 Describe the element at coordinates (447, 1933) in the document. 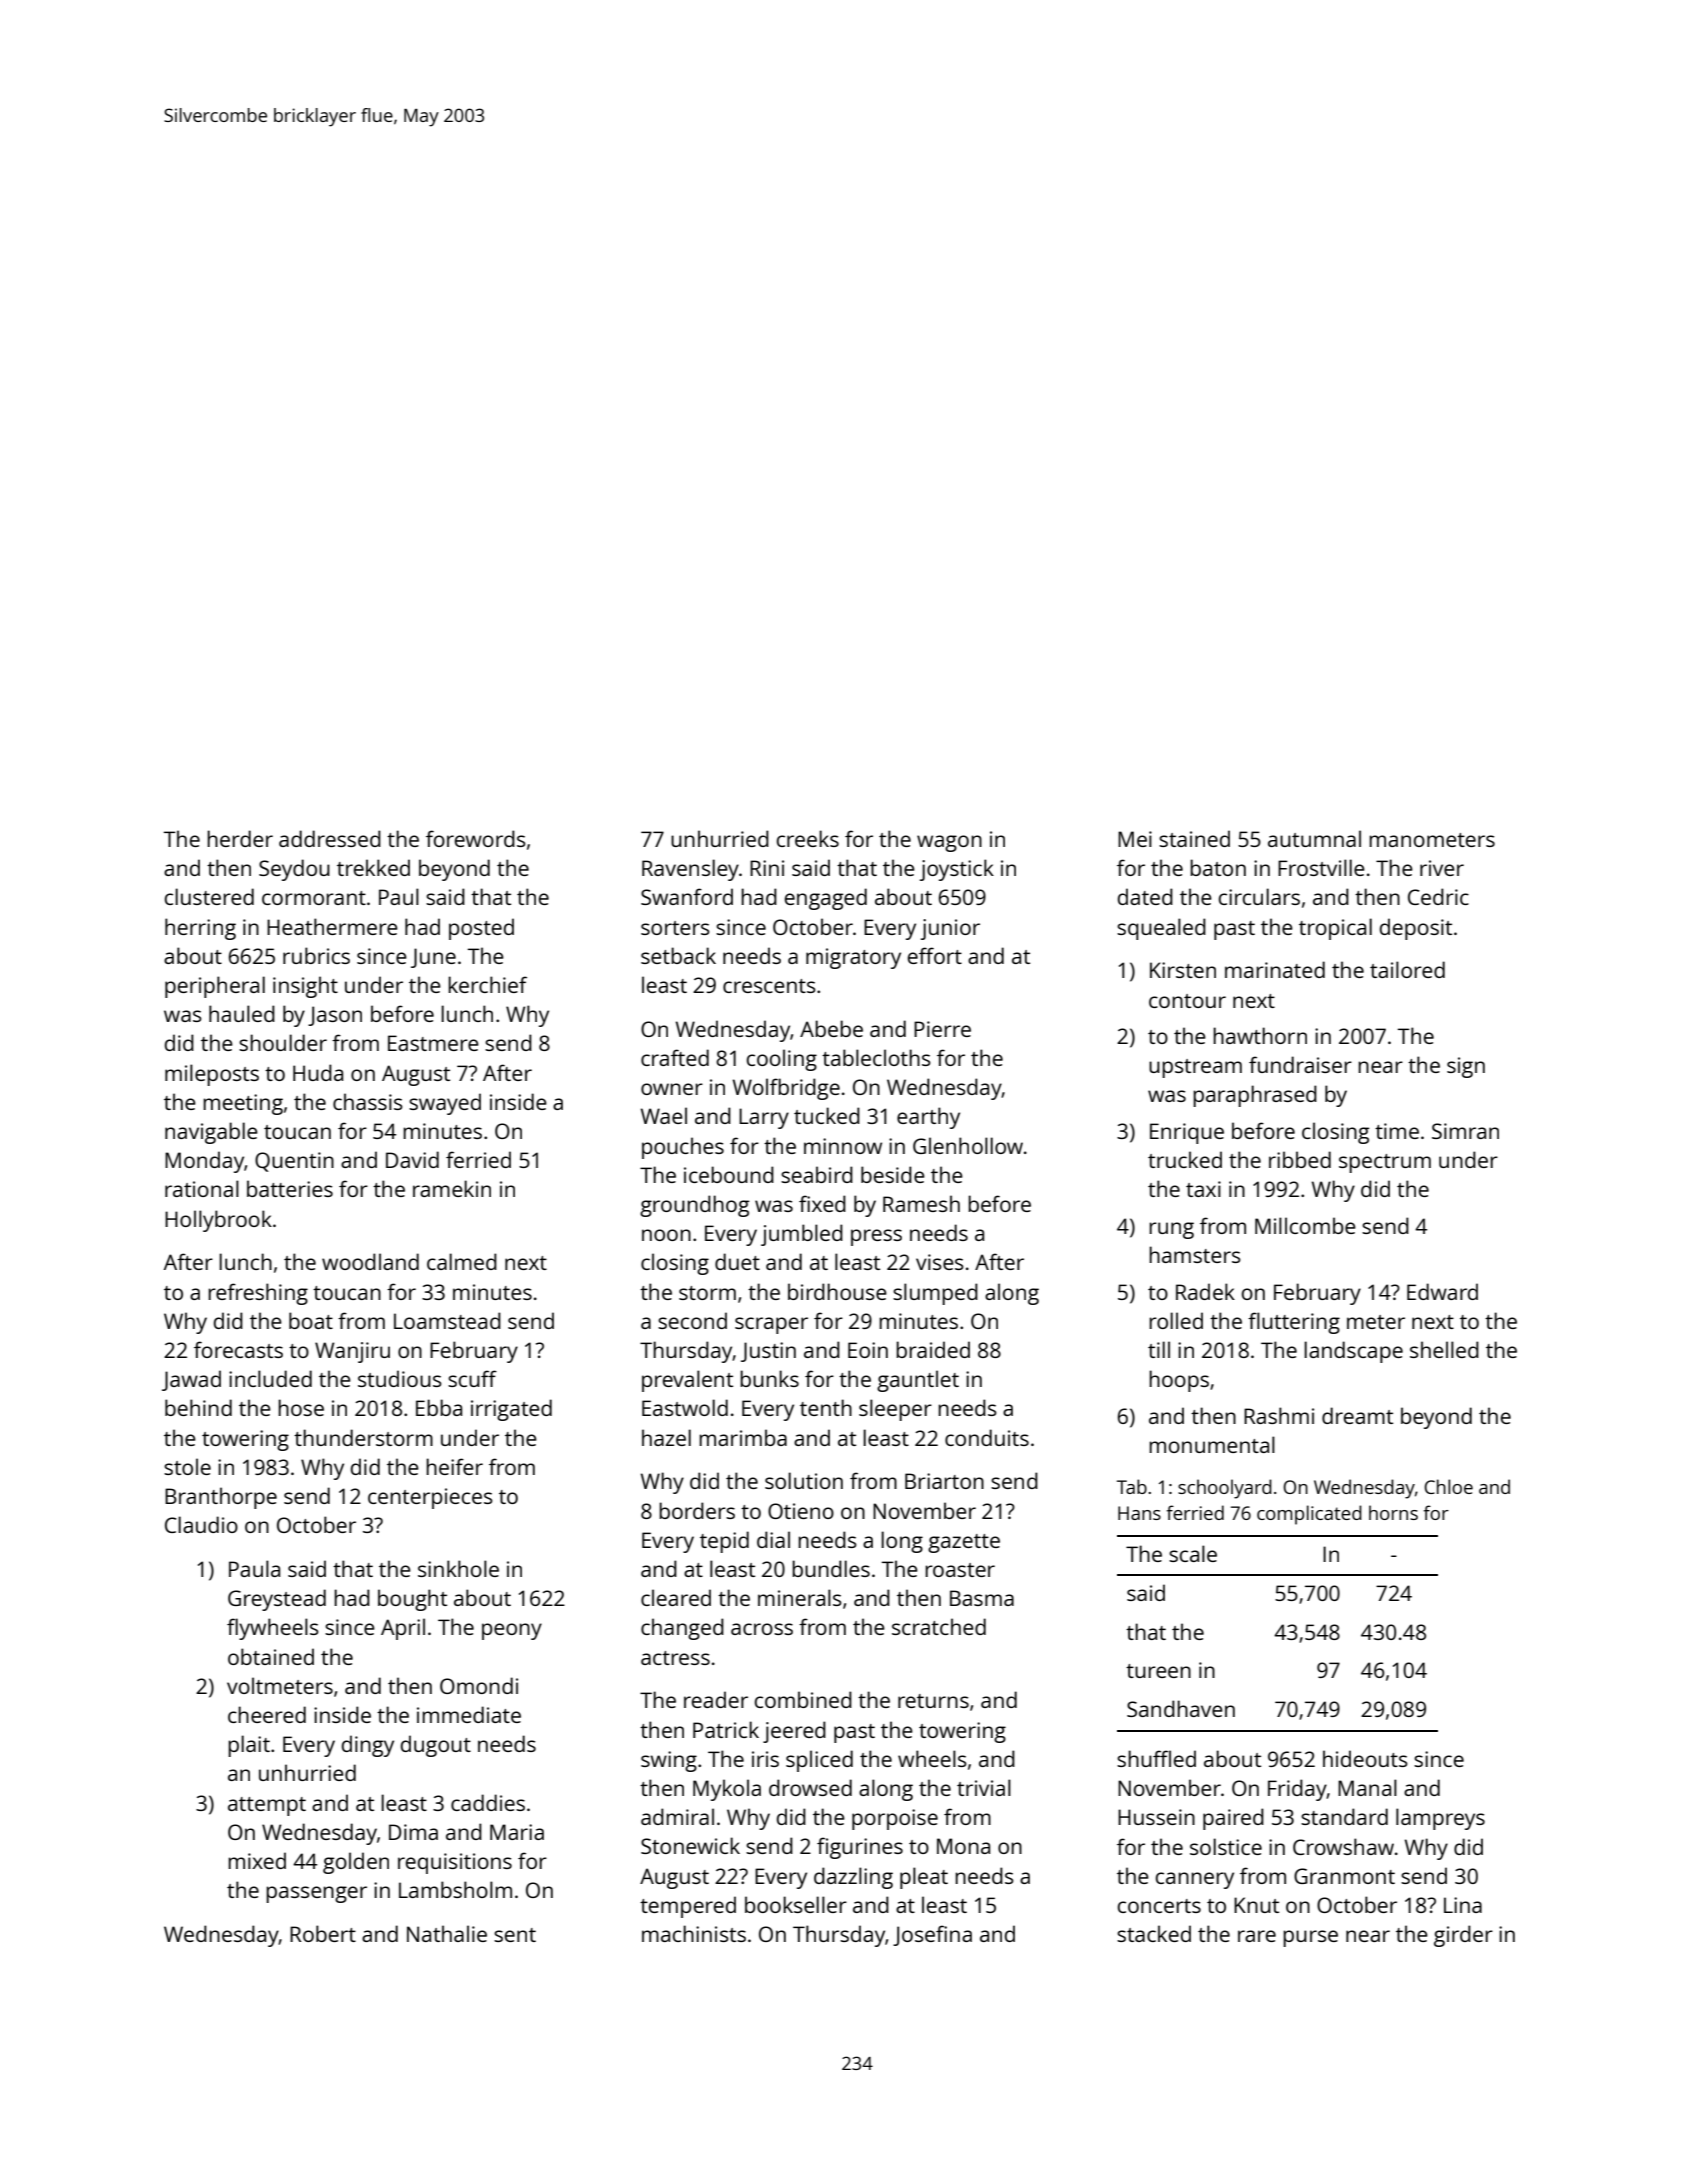

I see `Nathalie` at that location.
